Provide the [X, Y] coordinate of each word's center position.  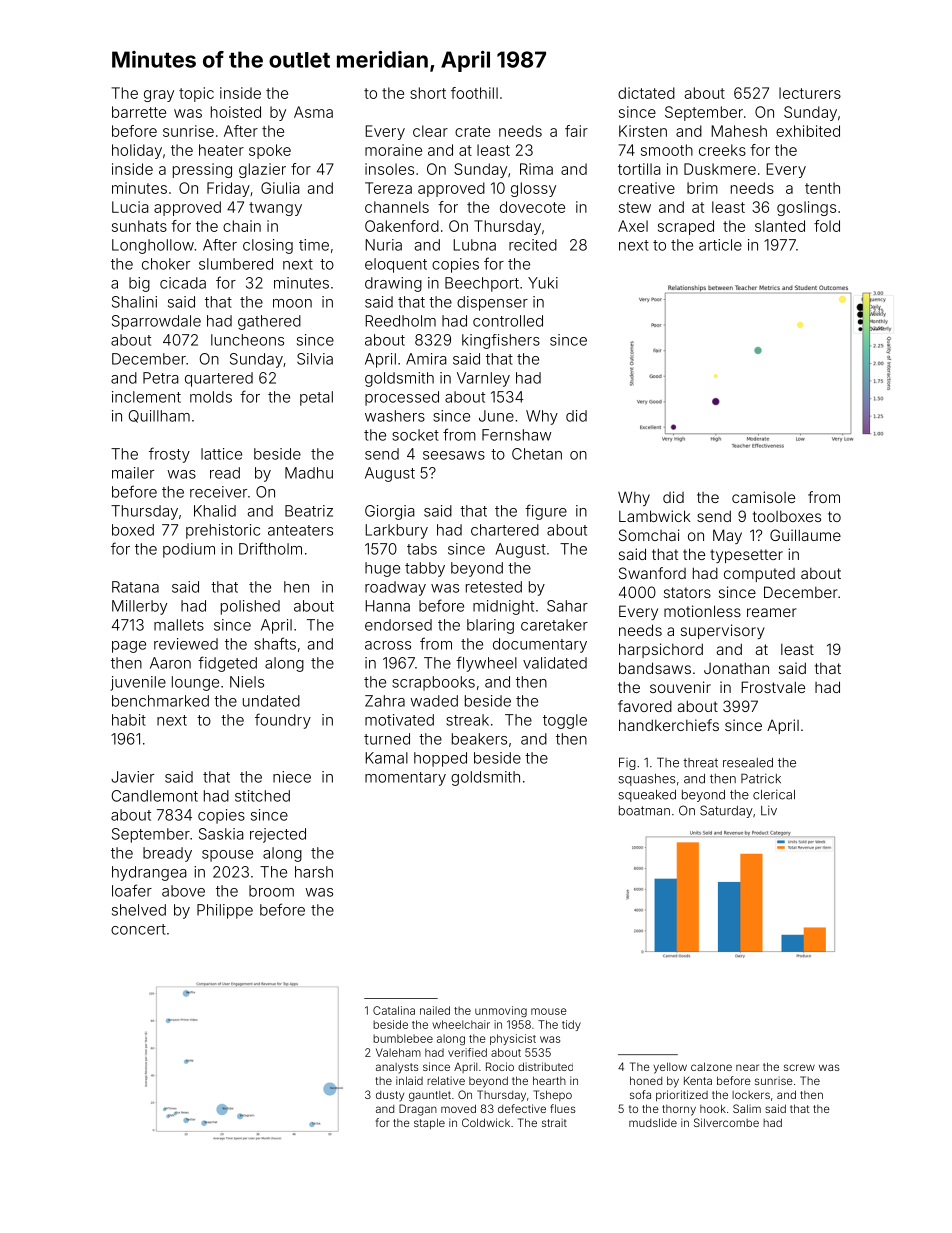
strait [554, 1122]
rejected [278, 835]
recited [533, 245]
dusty [390, 1096]
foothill [474, 93]
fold [827, 226]
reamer [772, 612]
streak [467, 720]
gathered [269, 322]
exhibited [808, 131]
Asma [313, 112]
